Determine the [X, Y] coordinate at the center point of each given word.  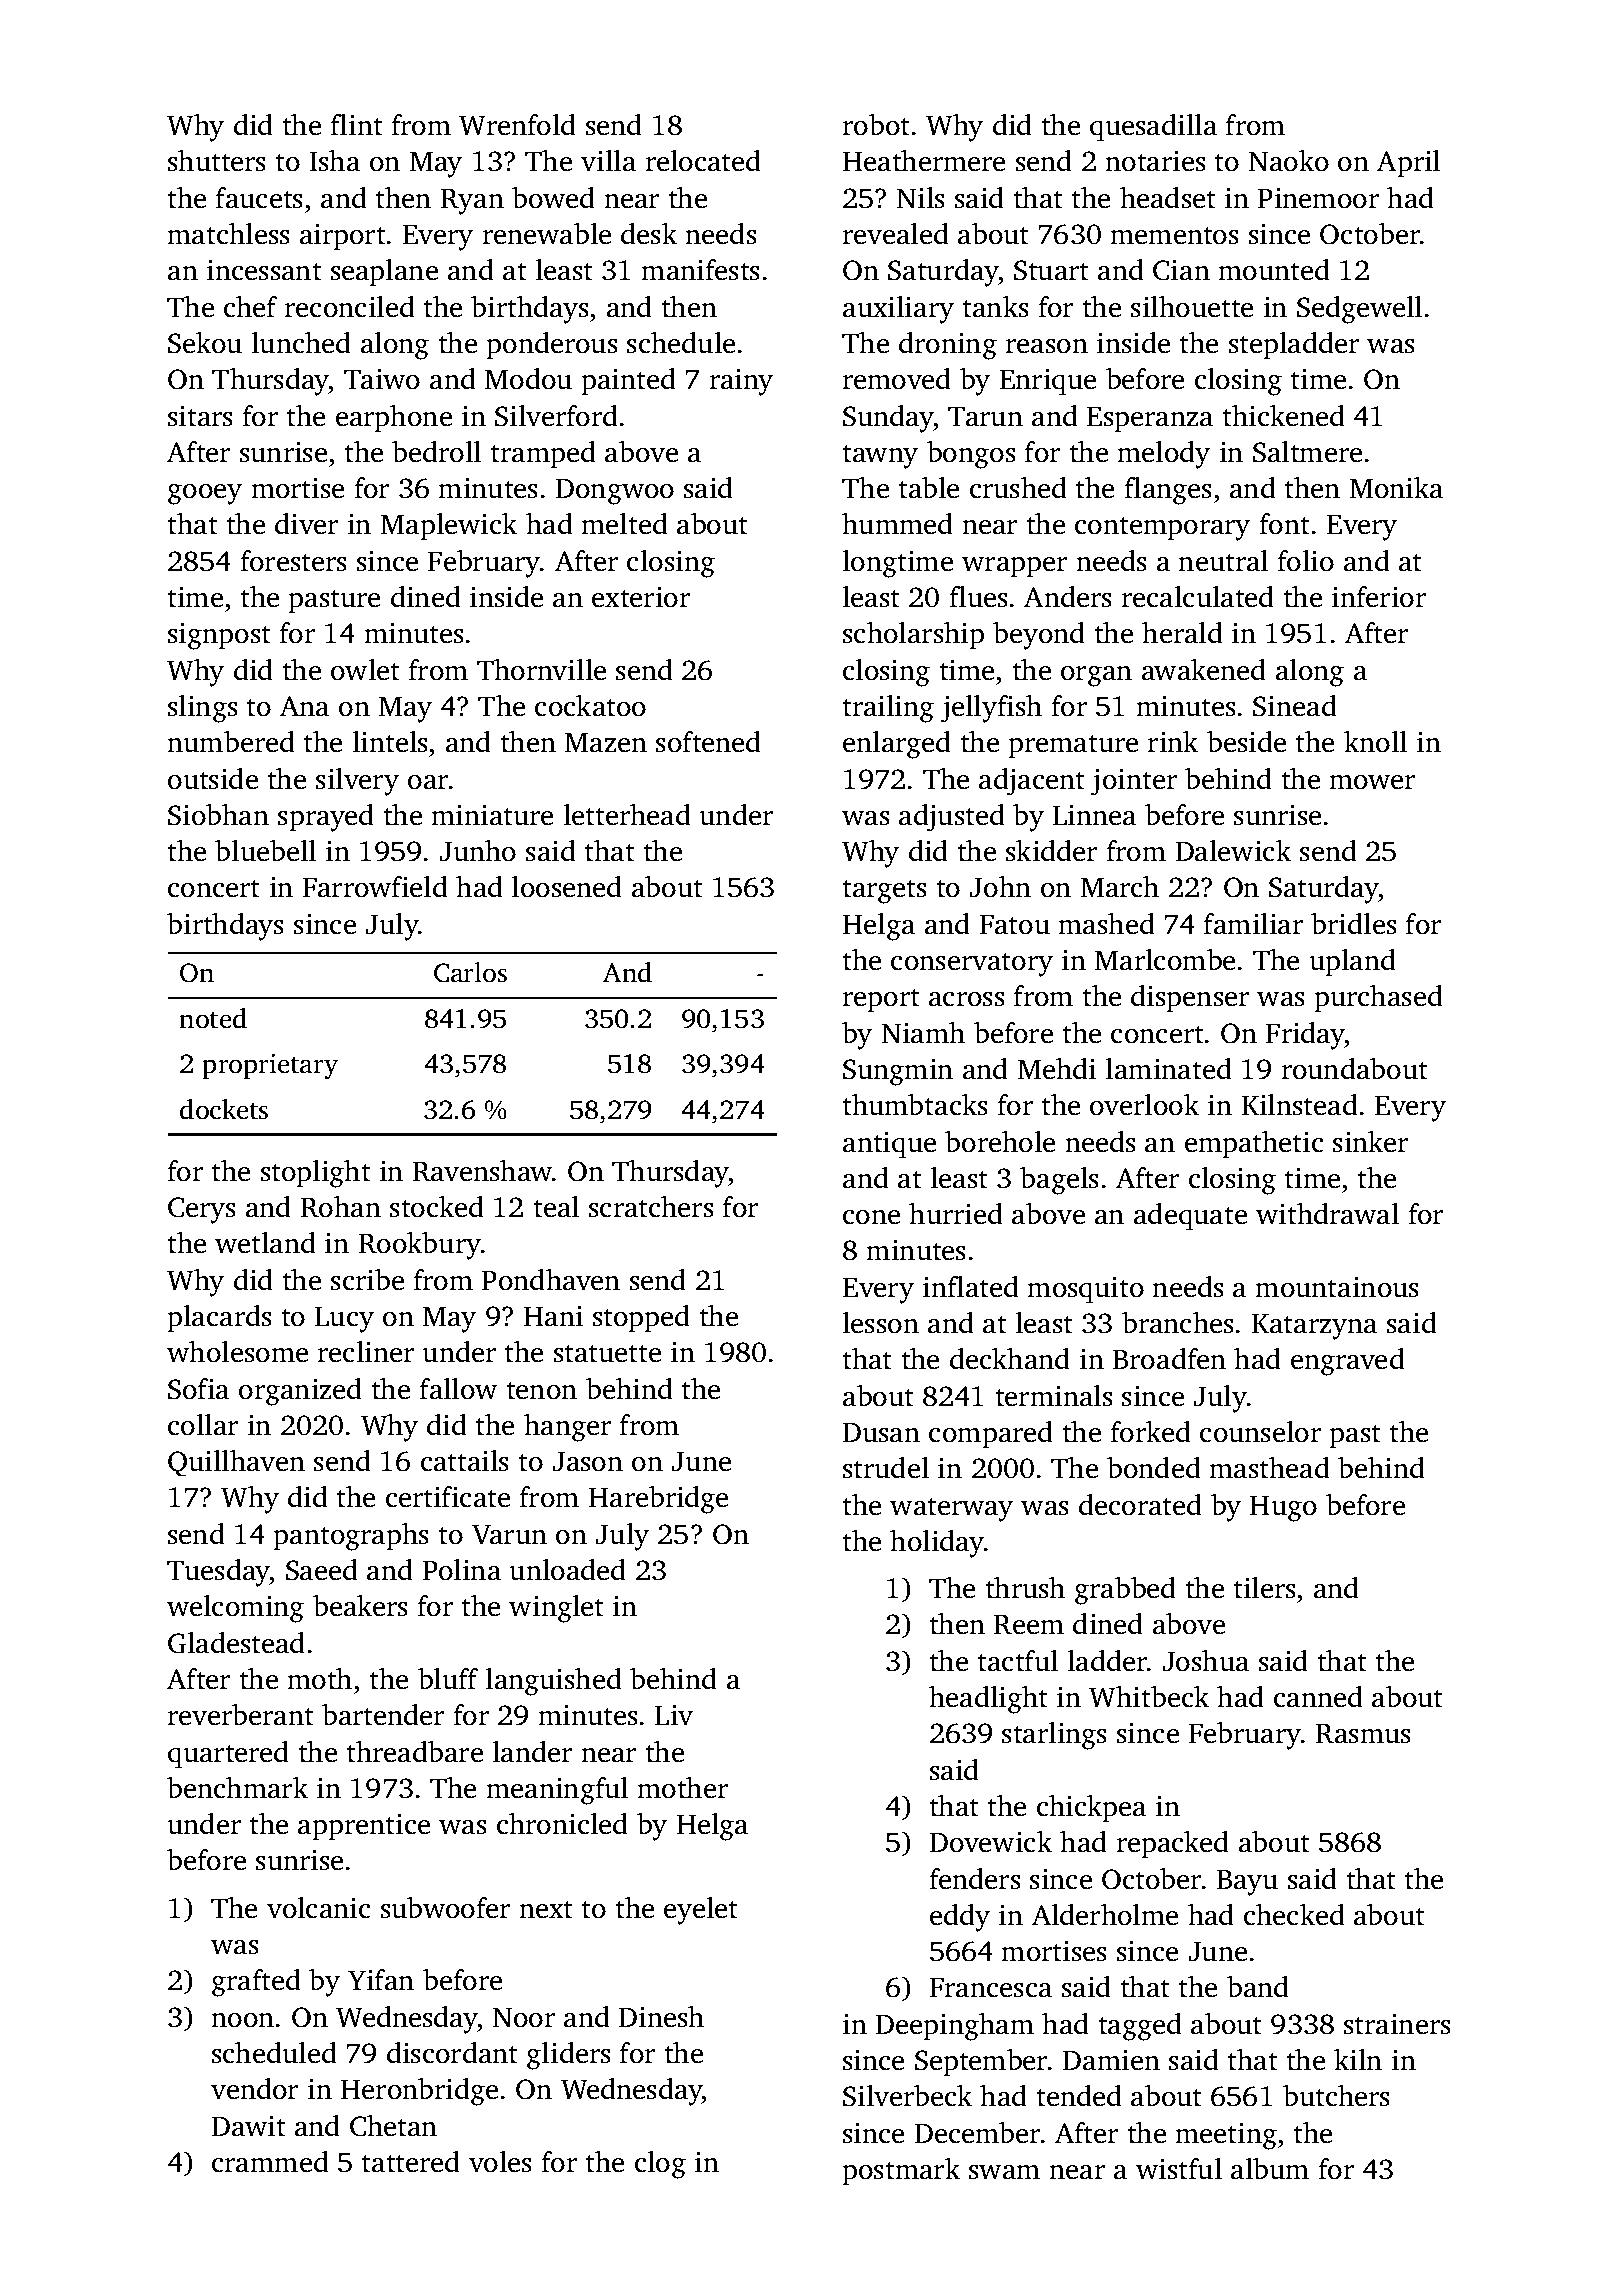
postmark [901, 2171]
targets [885, 892]
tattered [411, 2162]
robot [876, 125]
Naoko [1288, 161]
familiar [1253, 924]
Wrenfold [517, 125]
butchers [1336, 2096]
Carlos [470, 972]
